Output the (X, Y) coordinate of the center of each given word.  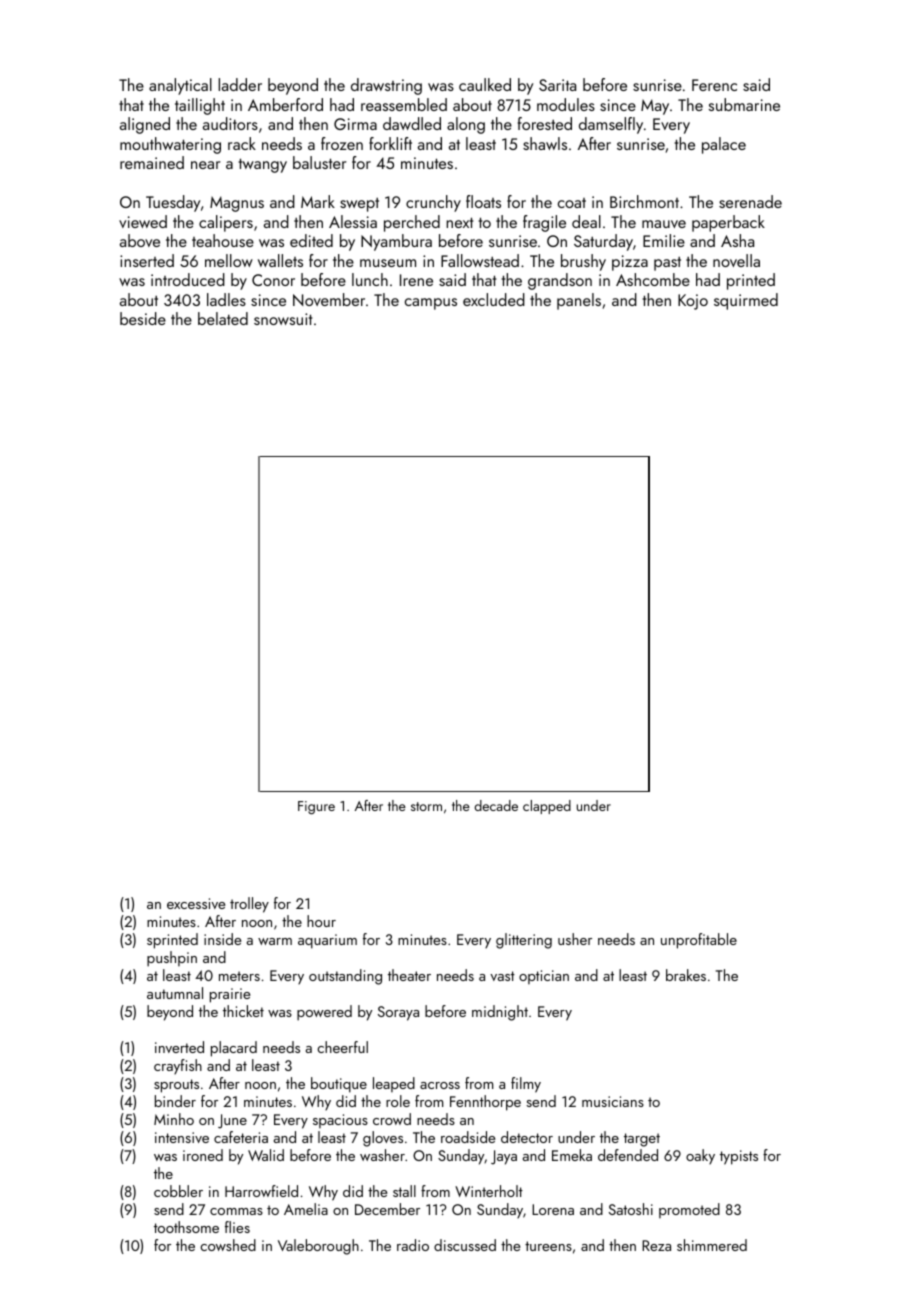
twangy (262, 165)
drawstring (386, 86)
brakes (686, 975)
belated (223, 318)
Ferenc (714, 85)
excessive (196, 903)
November (329, 299)
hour (321, 921)
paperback (728, 223)
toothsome (186, 1227)
